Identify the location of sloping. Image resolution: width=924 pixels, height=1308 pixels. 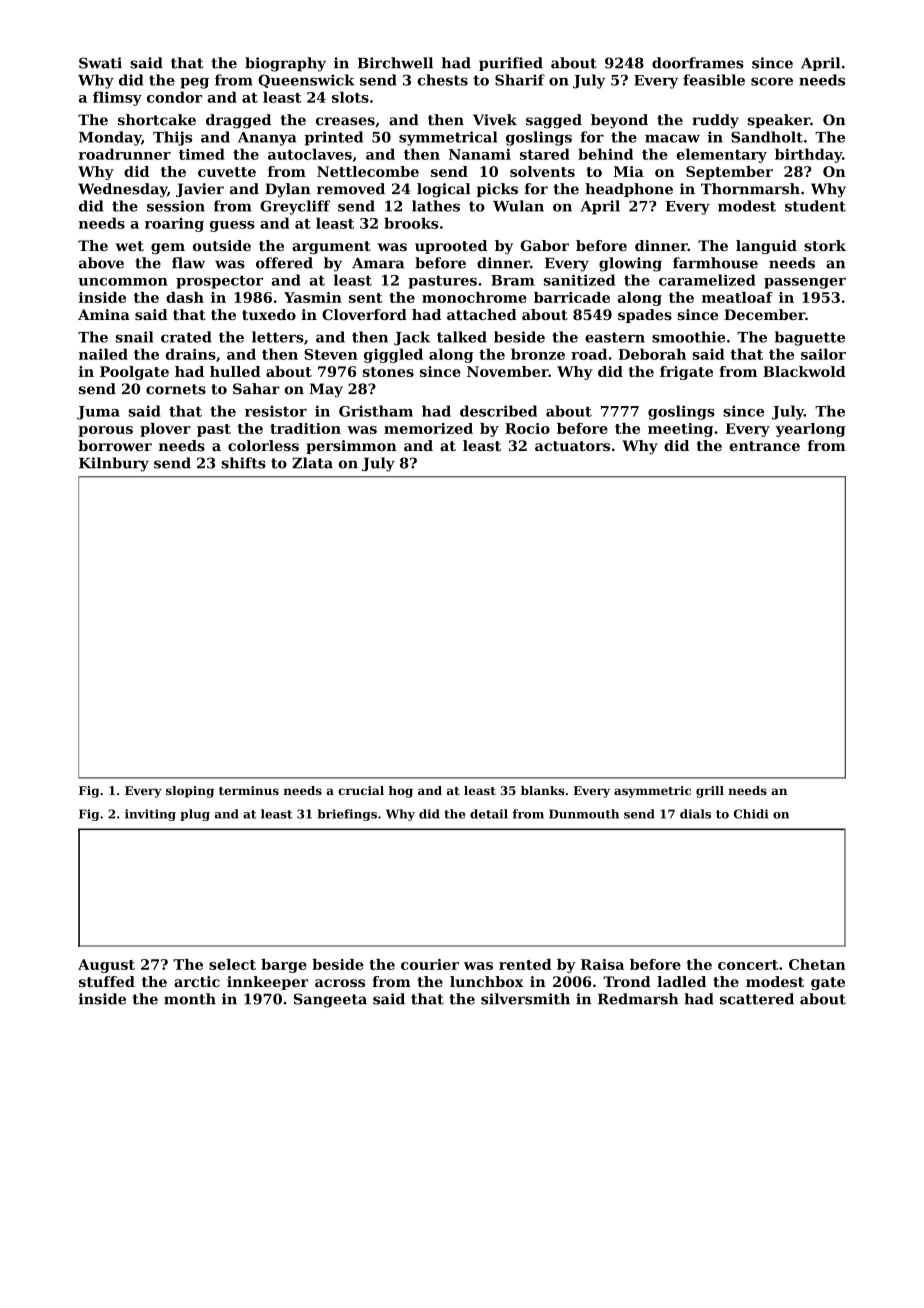
(190, 792).
